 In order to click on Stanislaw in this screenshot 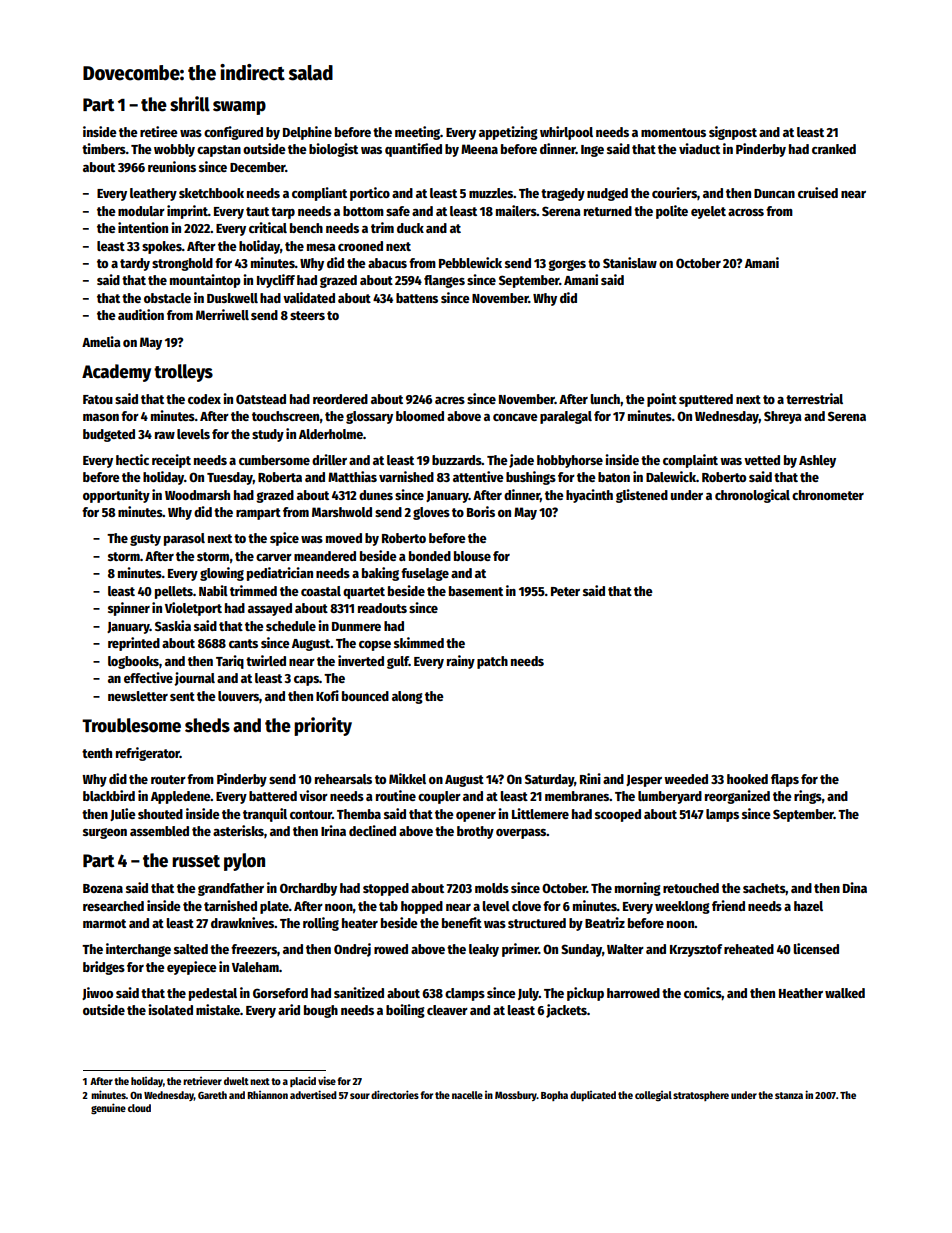, I will do `click(630, 262)`.
